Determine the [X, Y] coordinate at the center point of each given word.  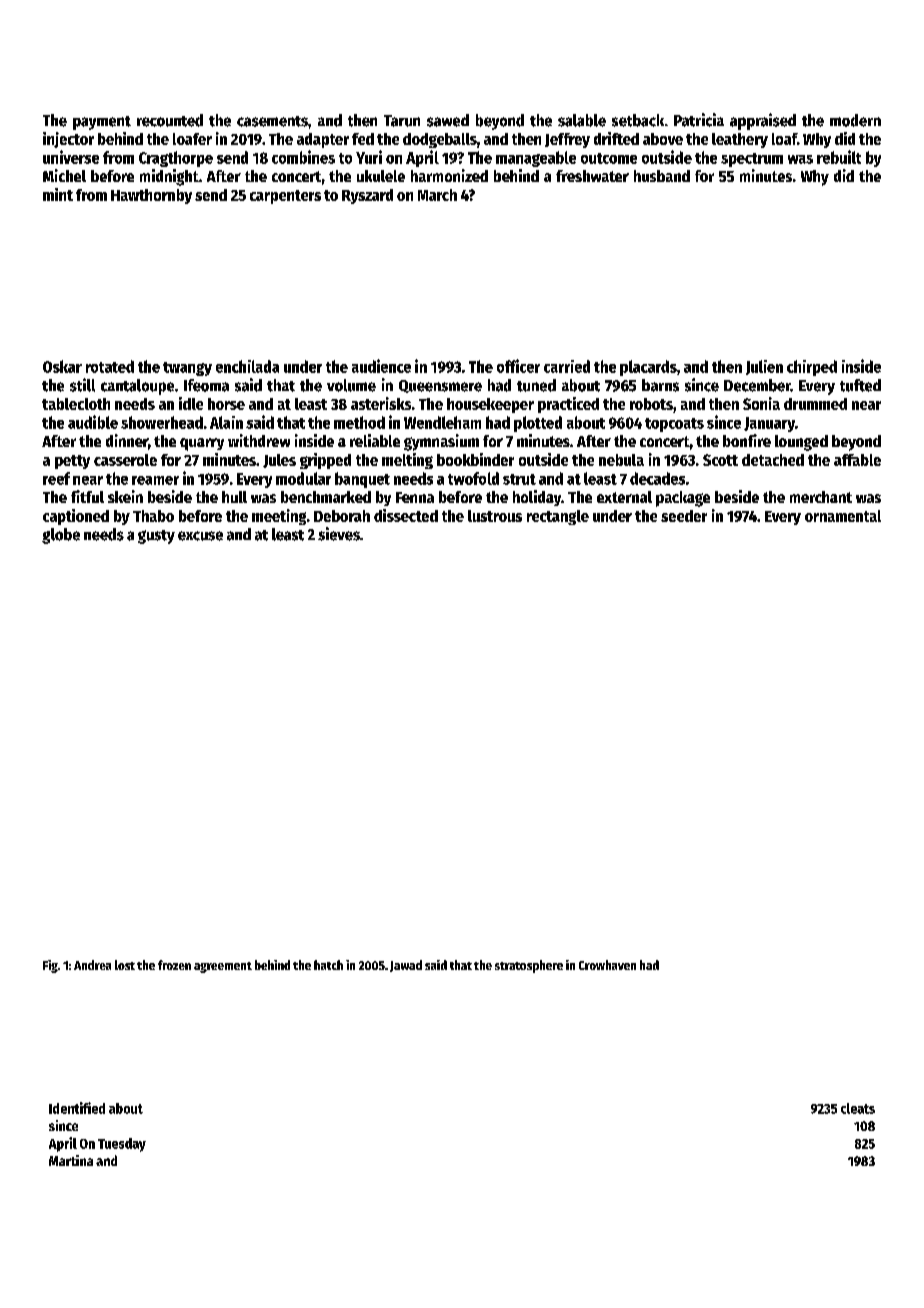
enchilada [247, 366]
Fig [50, 966]
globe [61, 536]
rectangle [558, 517]
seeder [684, 516]
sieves [339, 534]
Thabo [153, 516]
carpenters [285, 197]
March [437, 195]
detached [773, 460]
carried [567, 366]
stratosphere [529, 966]
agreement [223, 967]
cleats [858, 1108]
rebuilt [839, 157]
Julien [764, 367]
